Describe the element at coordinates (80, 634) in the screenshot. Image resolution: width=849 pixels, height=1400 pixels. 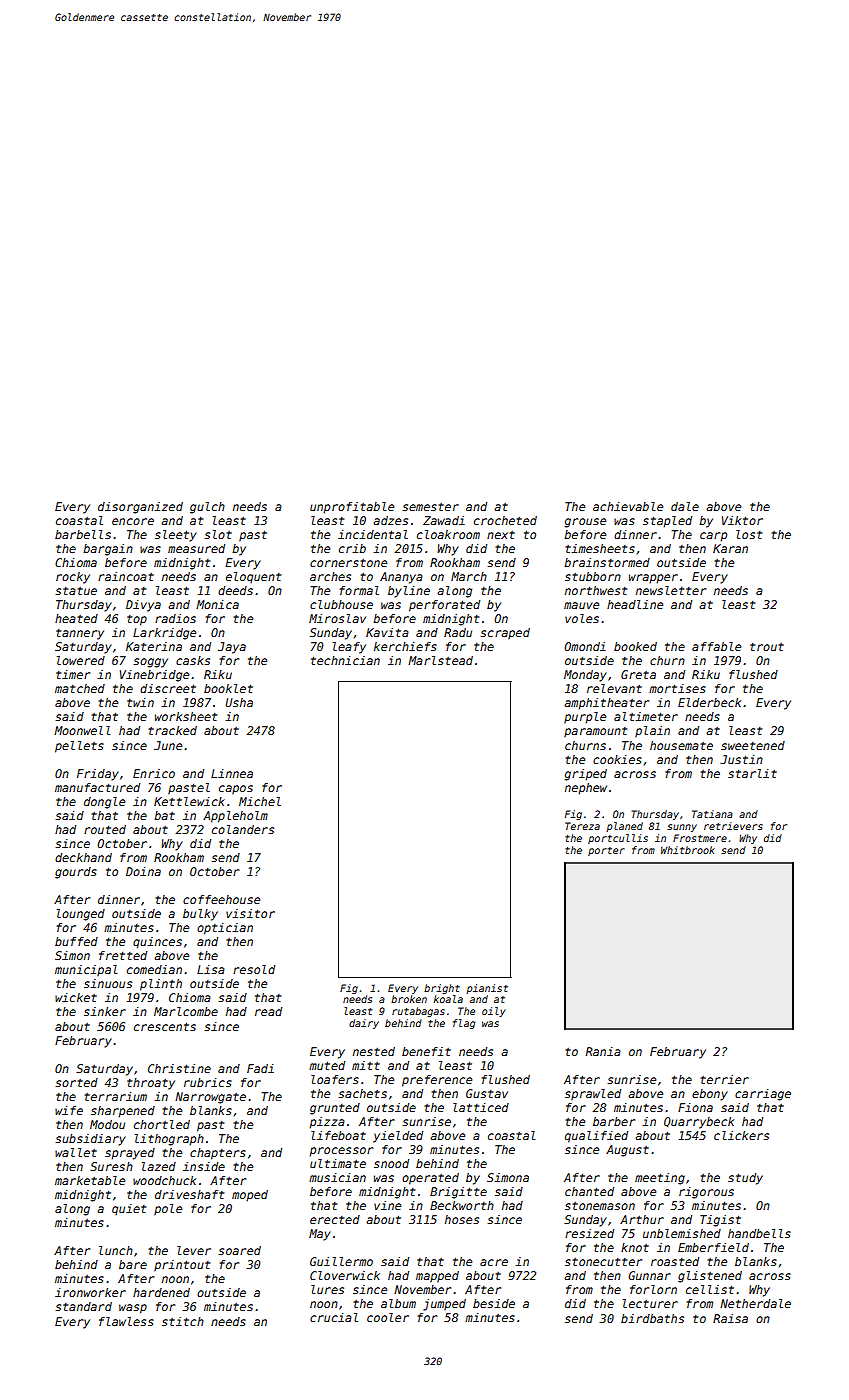
I see `tannery` at that location.
